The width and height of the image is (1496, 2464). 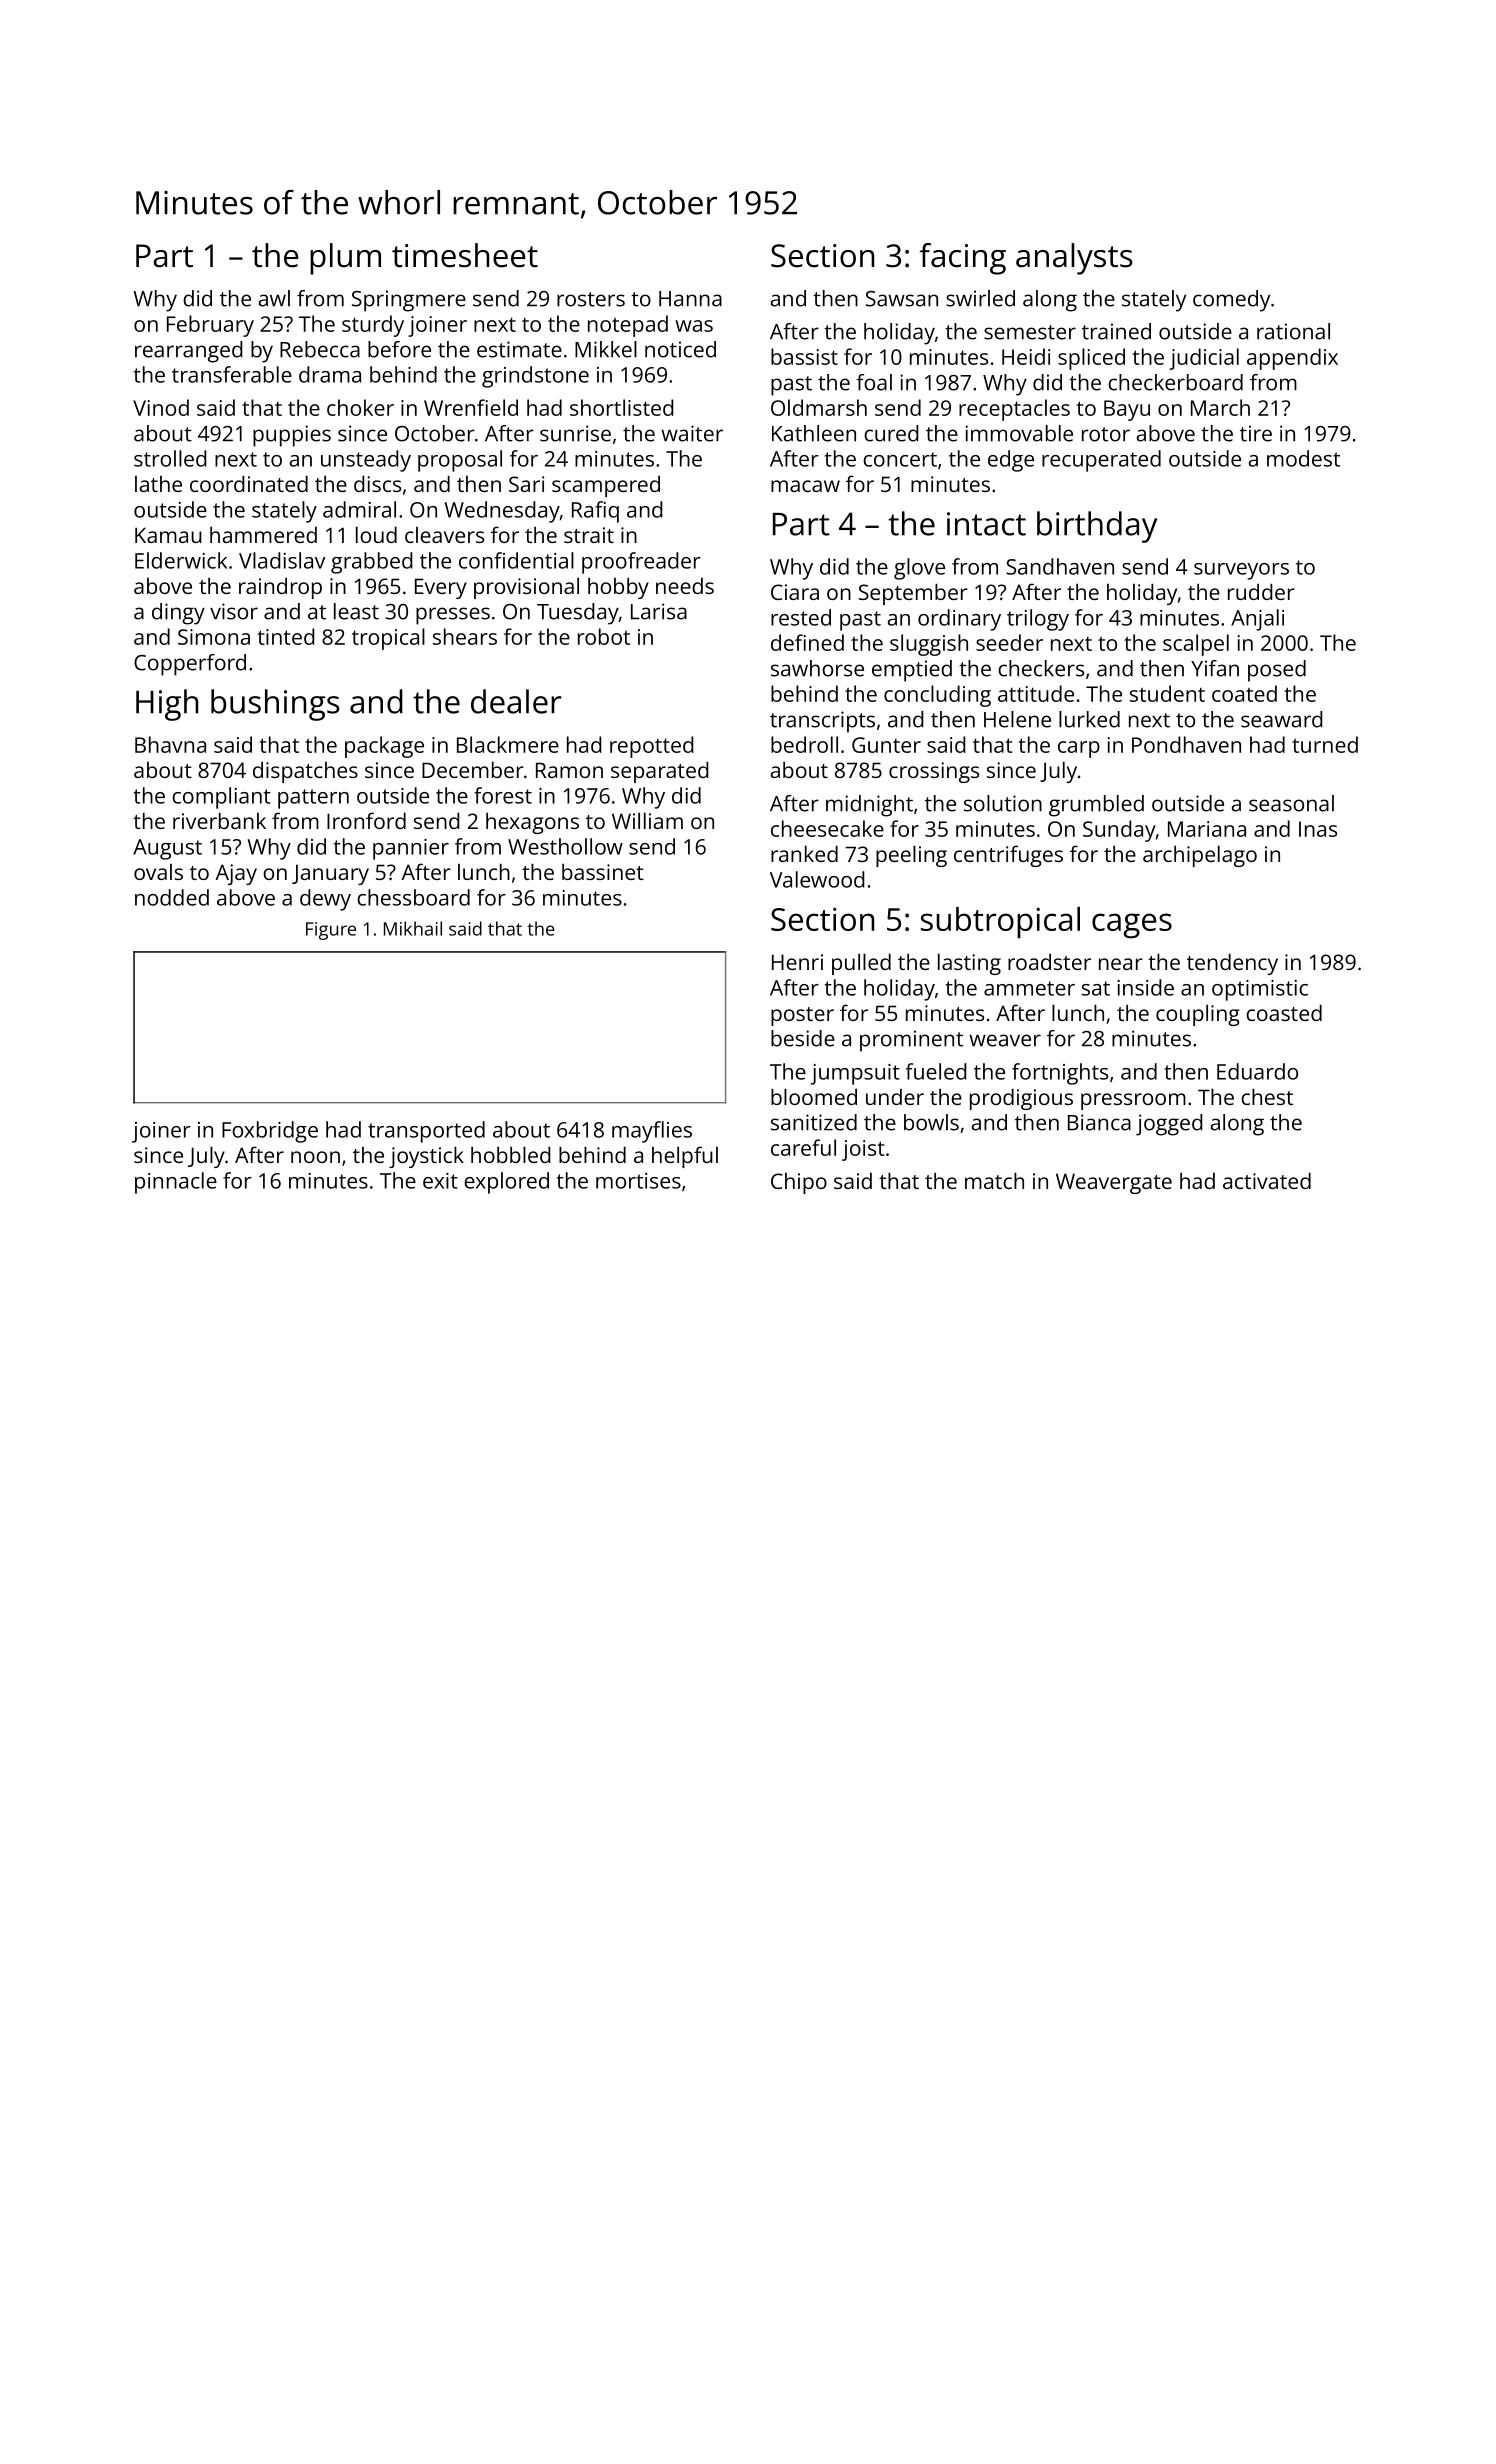 What do you see at coordinates (1074, 259) in the image?
I see `analysts` at bounding box center [1074, 259].
